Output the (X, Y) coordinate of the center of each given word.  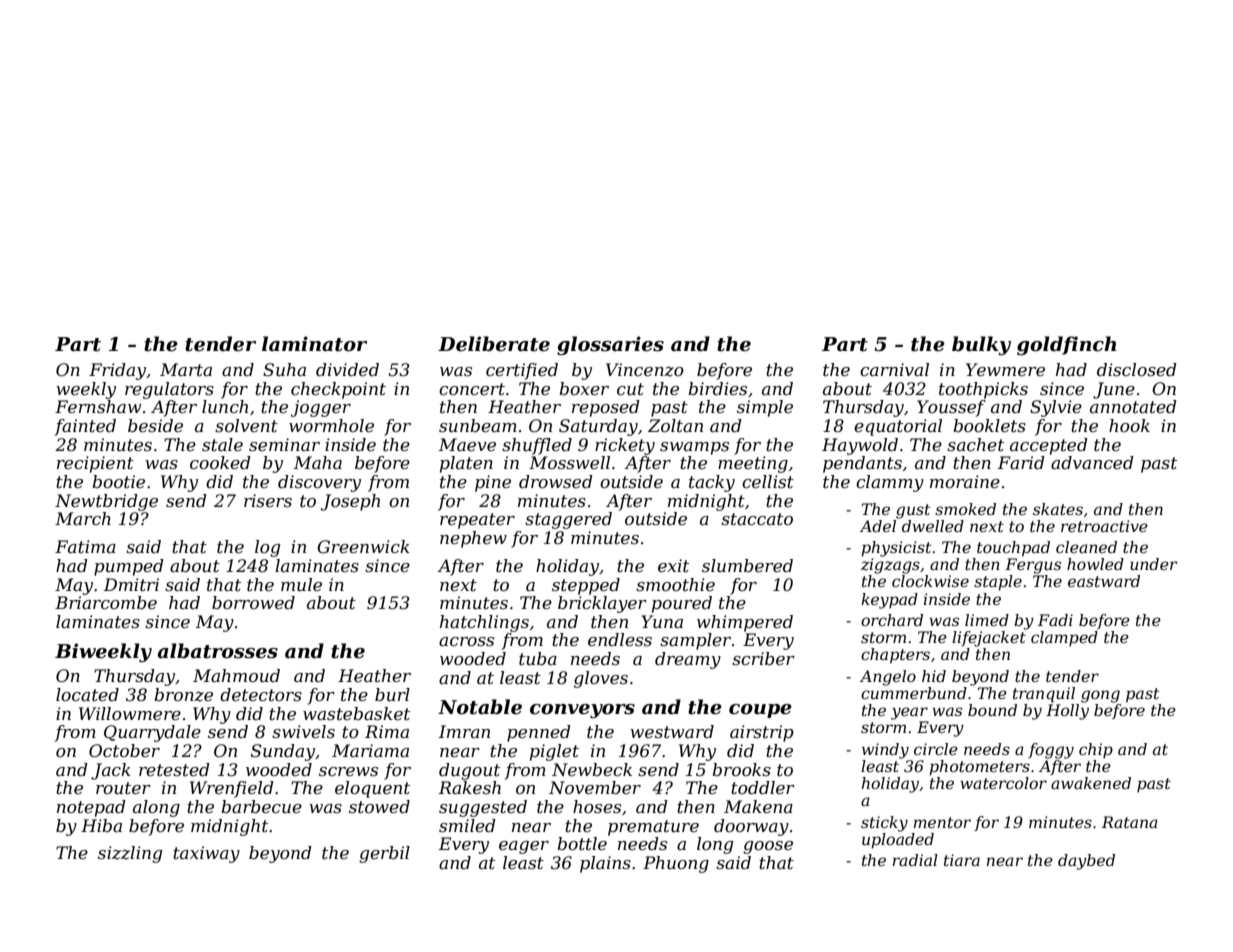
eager (524, 847)
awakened (1091, 783)
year (909, 713)
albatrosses (218, 651)
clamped (1064, 638)
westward (672, 732)
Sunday (283, 752)
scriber (763, 659)
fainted (85, 427)
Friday (117, 371)
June (1114, 390)
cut (630, 389)
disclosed (1137, 370)
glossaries (610, 345)
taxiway (206, 854)
